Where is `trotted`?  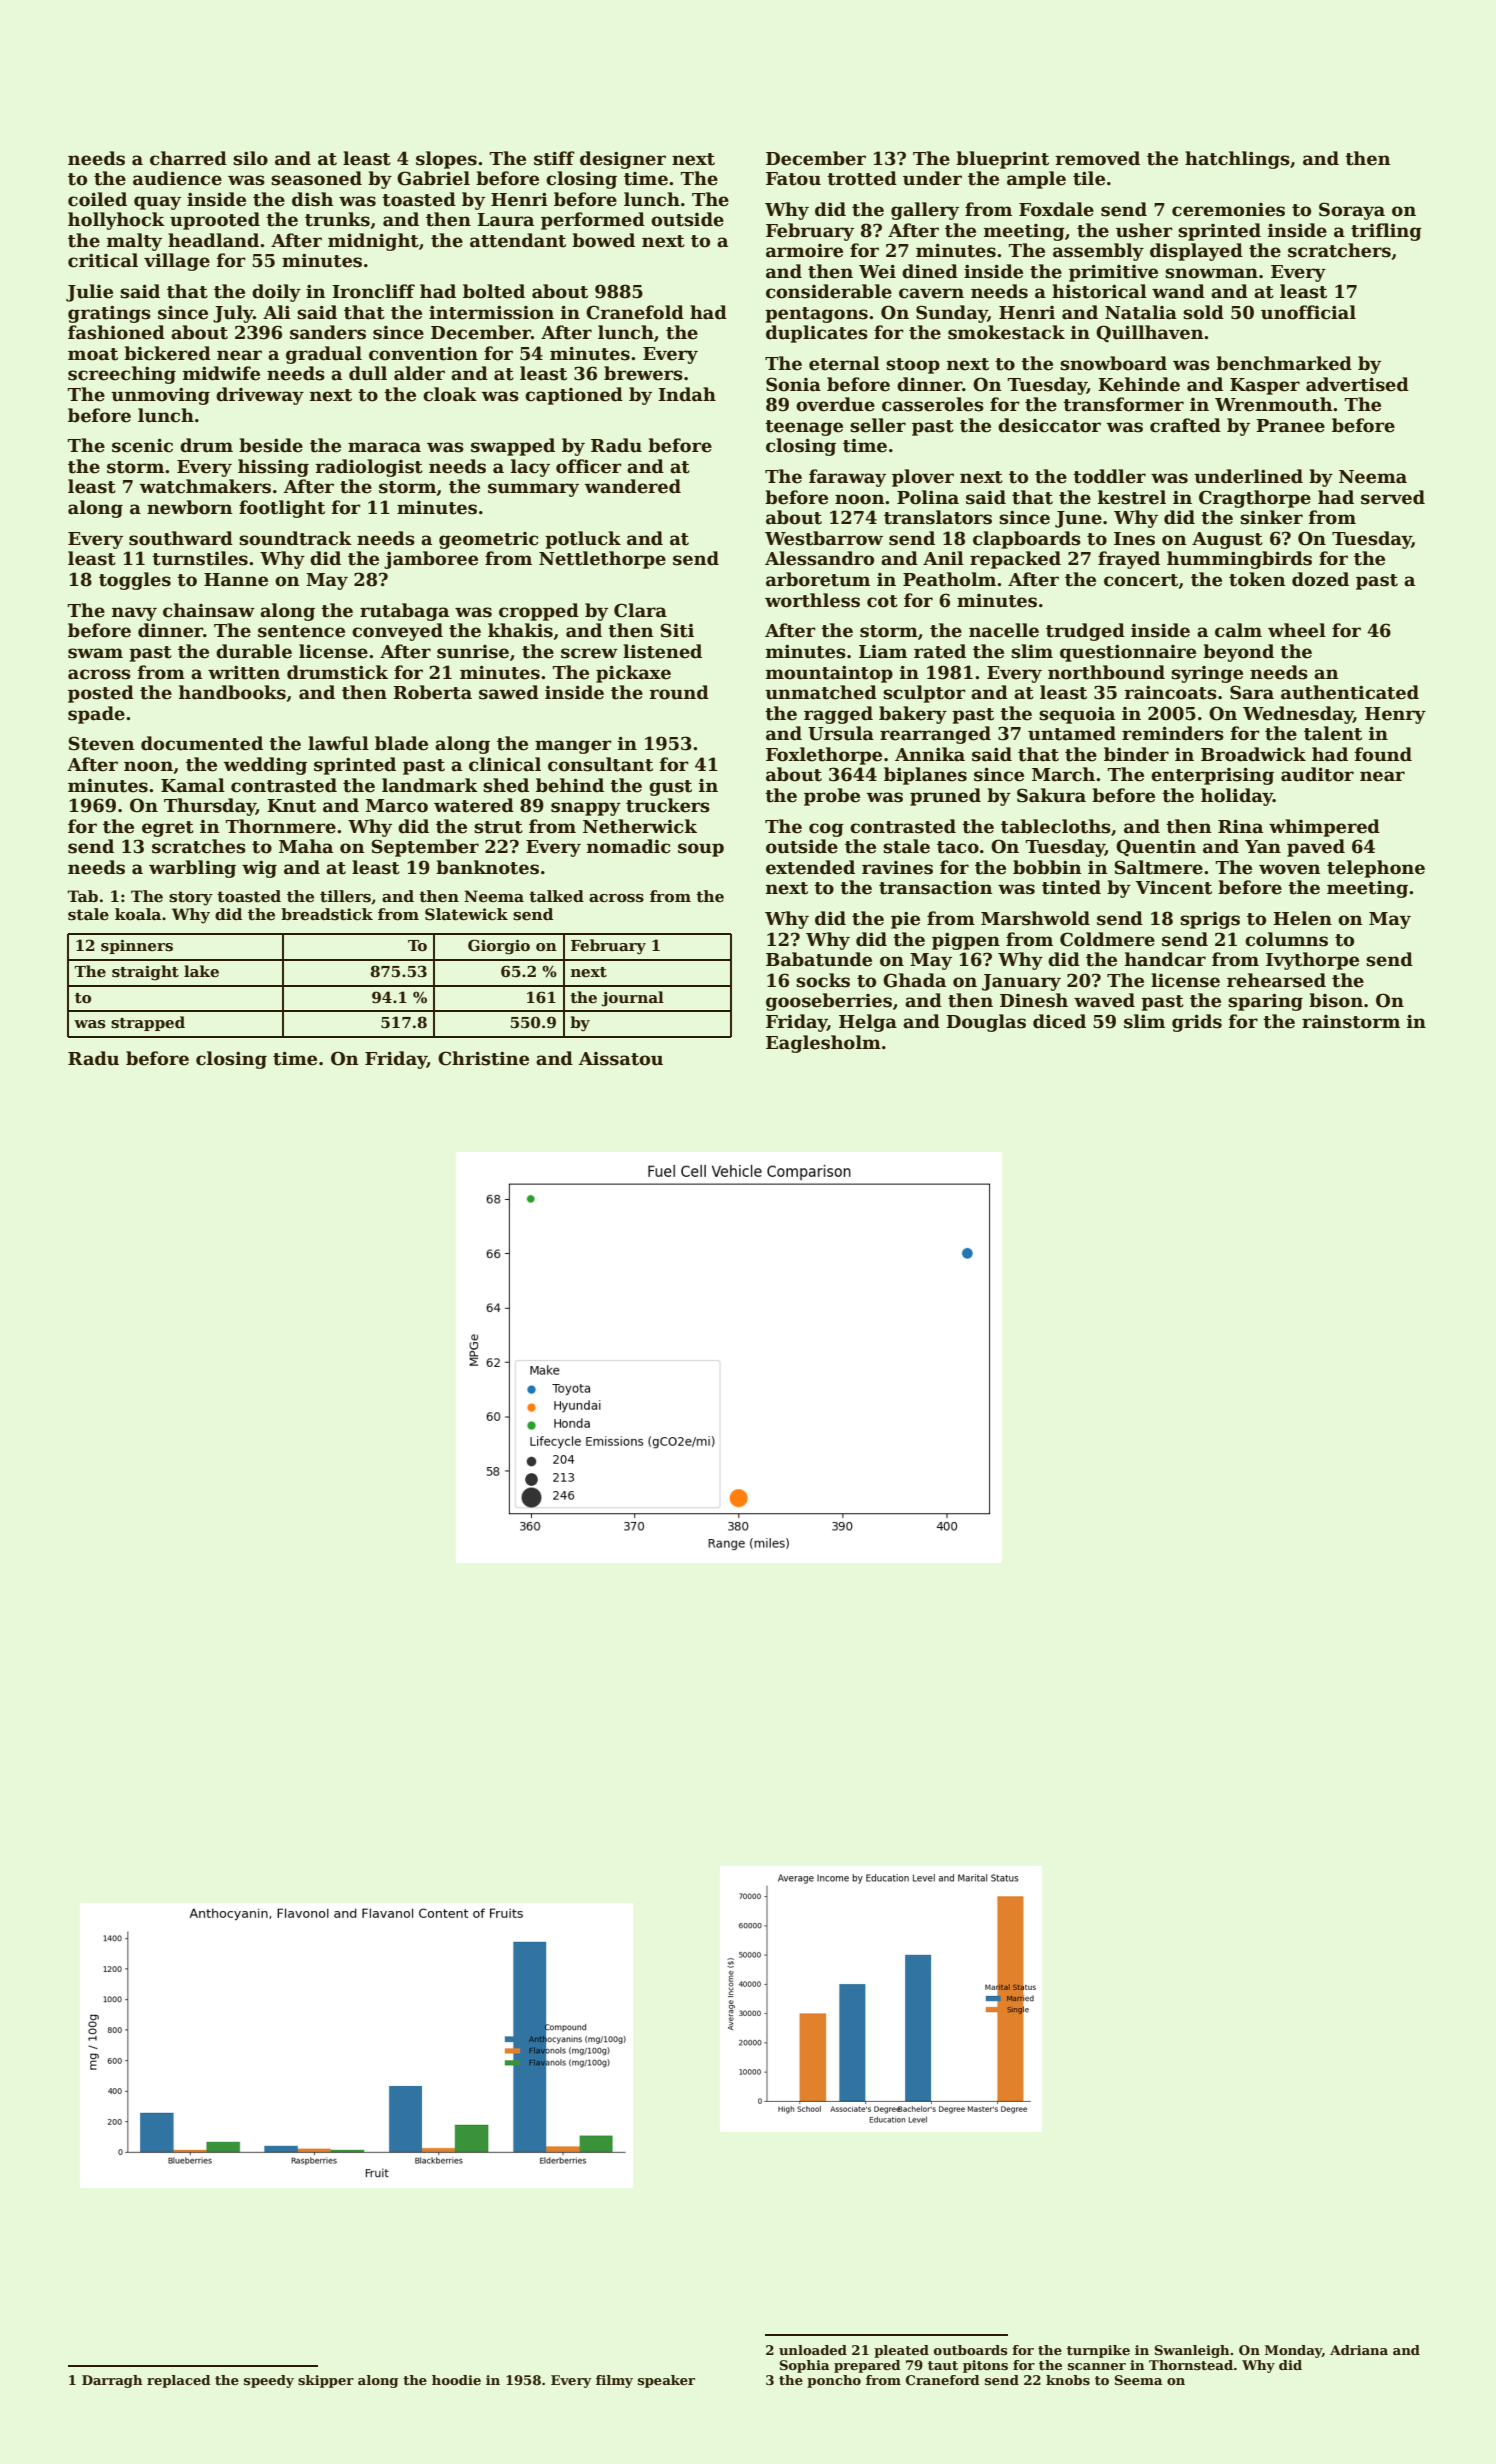 trotted is located at coordinates (862, 178).
